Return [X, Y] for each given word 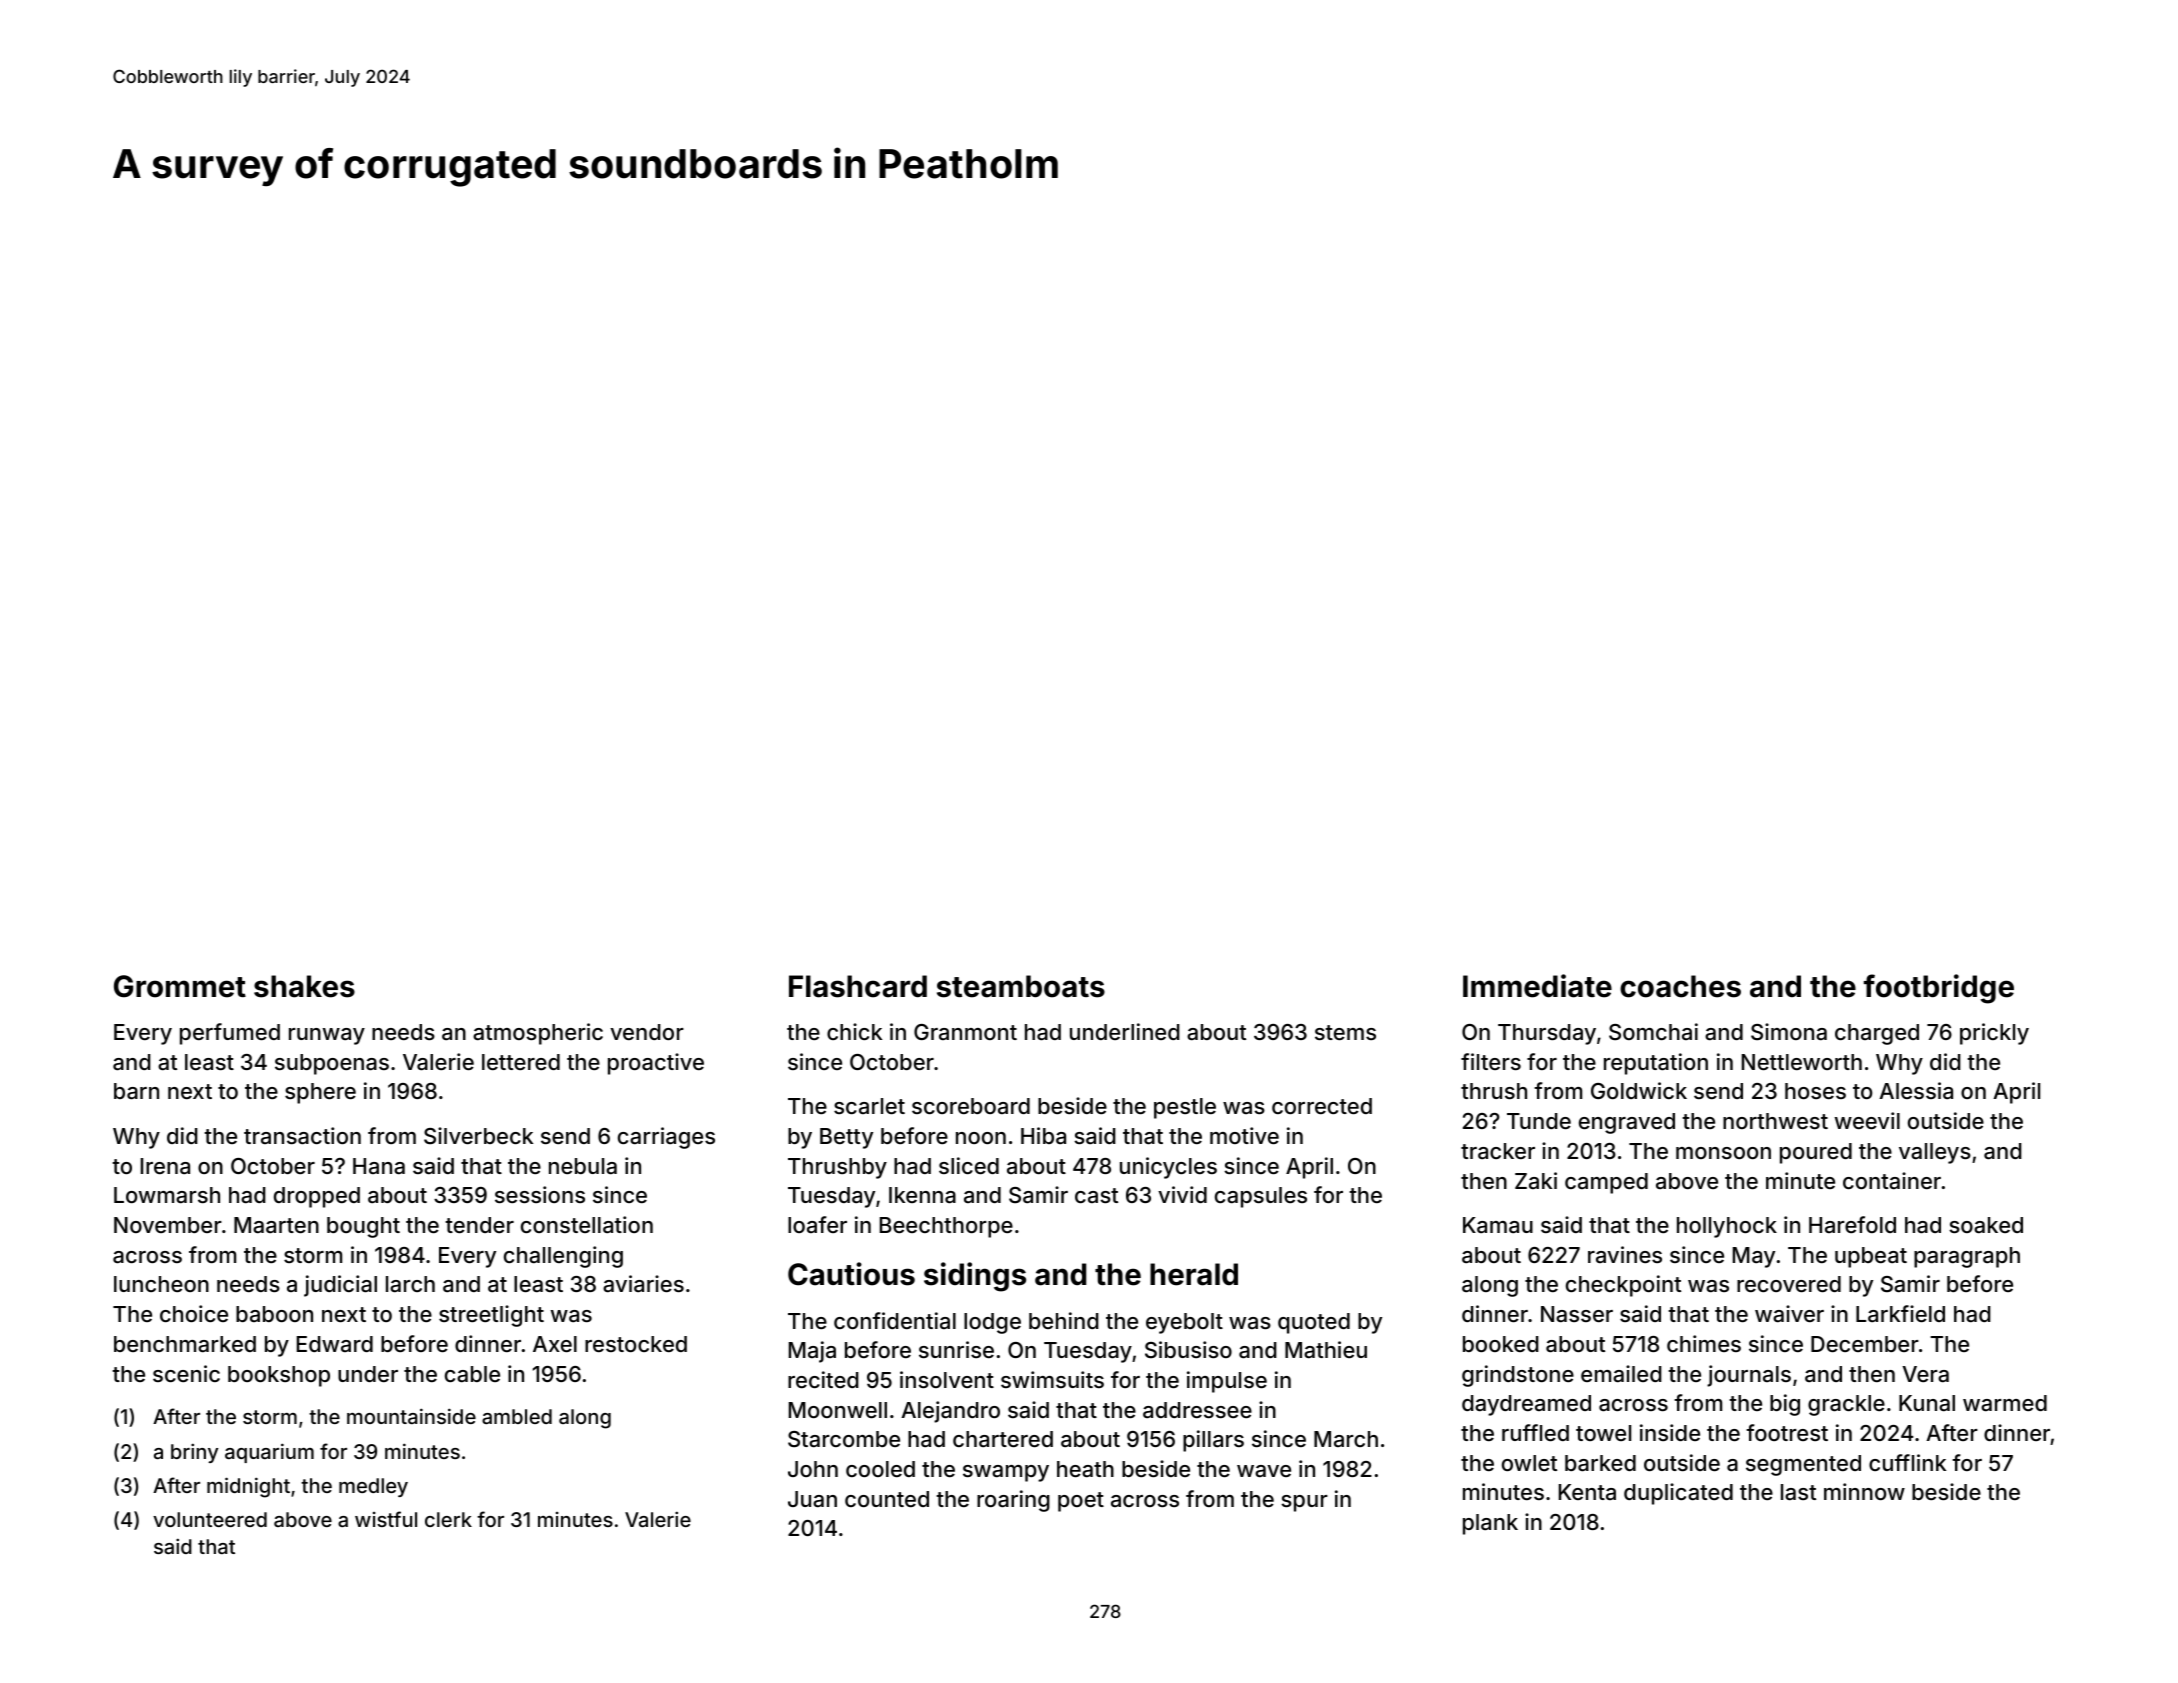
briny [194, 1453]
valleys [1935, 1153]
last [1798, 1492]
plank [1490, 1524]
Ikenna [922, 1195]
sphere [320, 1093]
